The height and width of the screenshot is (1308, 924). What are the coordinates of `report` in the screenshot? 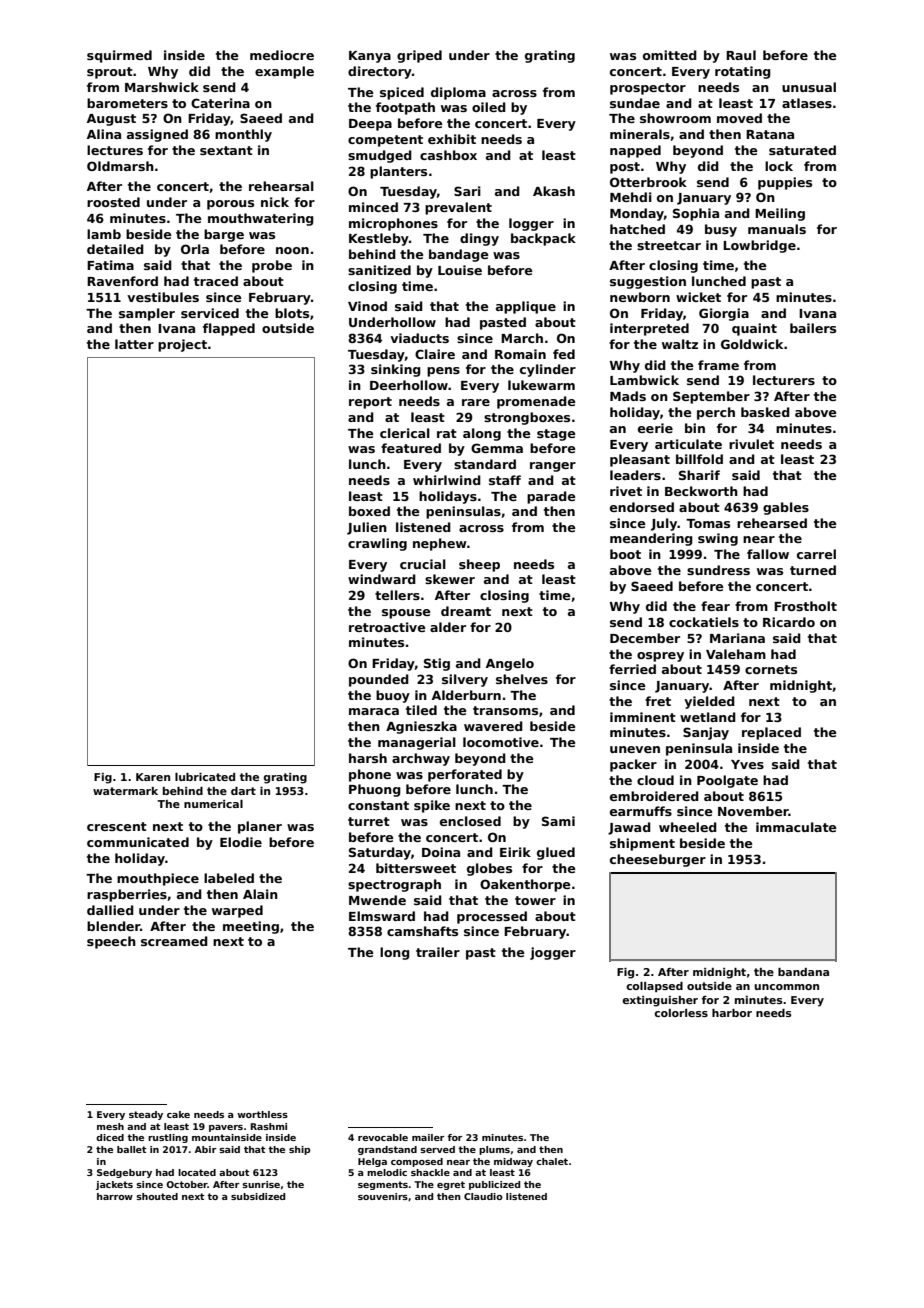 It's located at (370, 403).
